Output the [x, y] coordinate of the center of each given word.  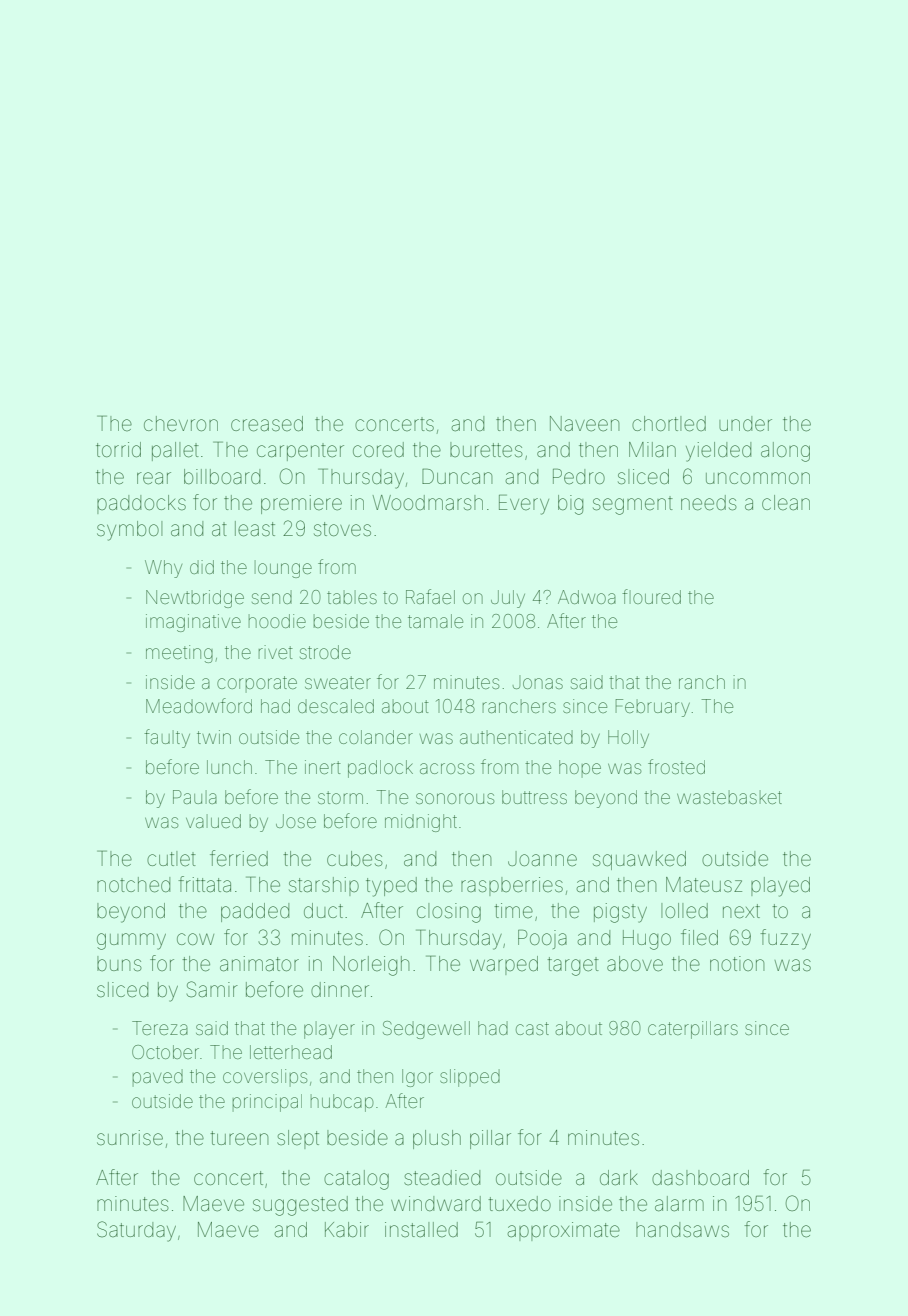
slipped [470, 1078]
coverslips [265, 1077]
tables [352, 597]
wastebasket [729, 797]
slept [298, 1139]
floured [651, 596]
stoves [342, 529]
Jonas [538, 682]
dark [619, 1177]
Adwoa [587, 597]
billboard [222, 477]
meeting [179, 654]
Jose [296, 821]
